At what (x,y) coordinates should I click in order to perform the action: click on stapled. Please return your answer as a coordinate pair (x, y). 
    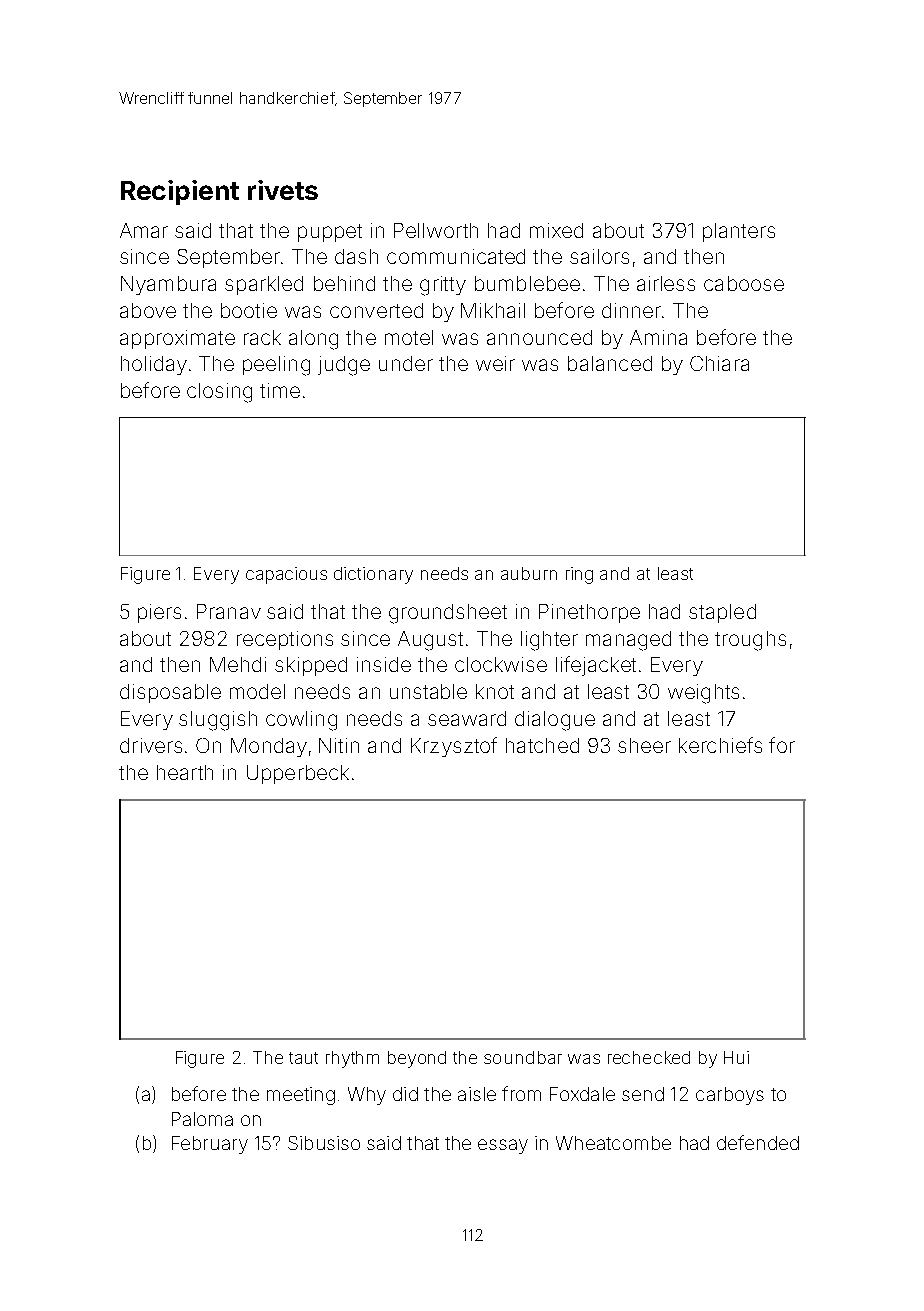
    Looking at the image, I should click on (722, 613).
